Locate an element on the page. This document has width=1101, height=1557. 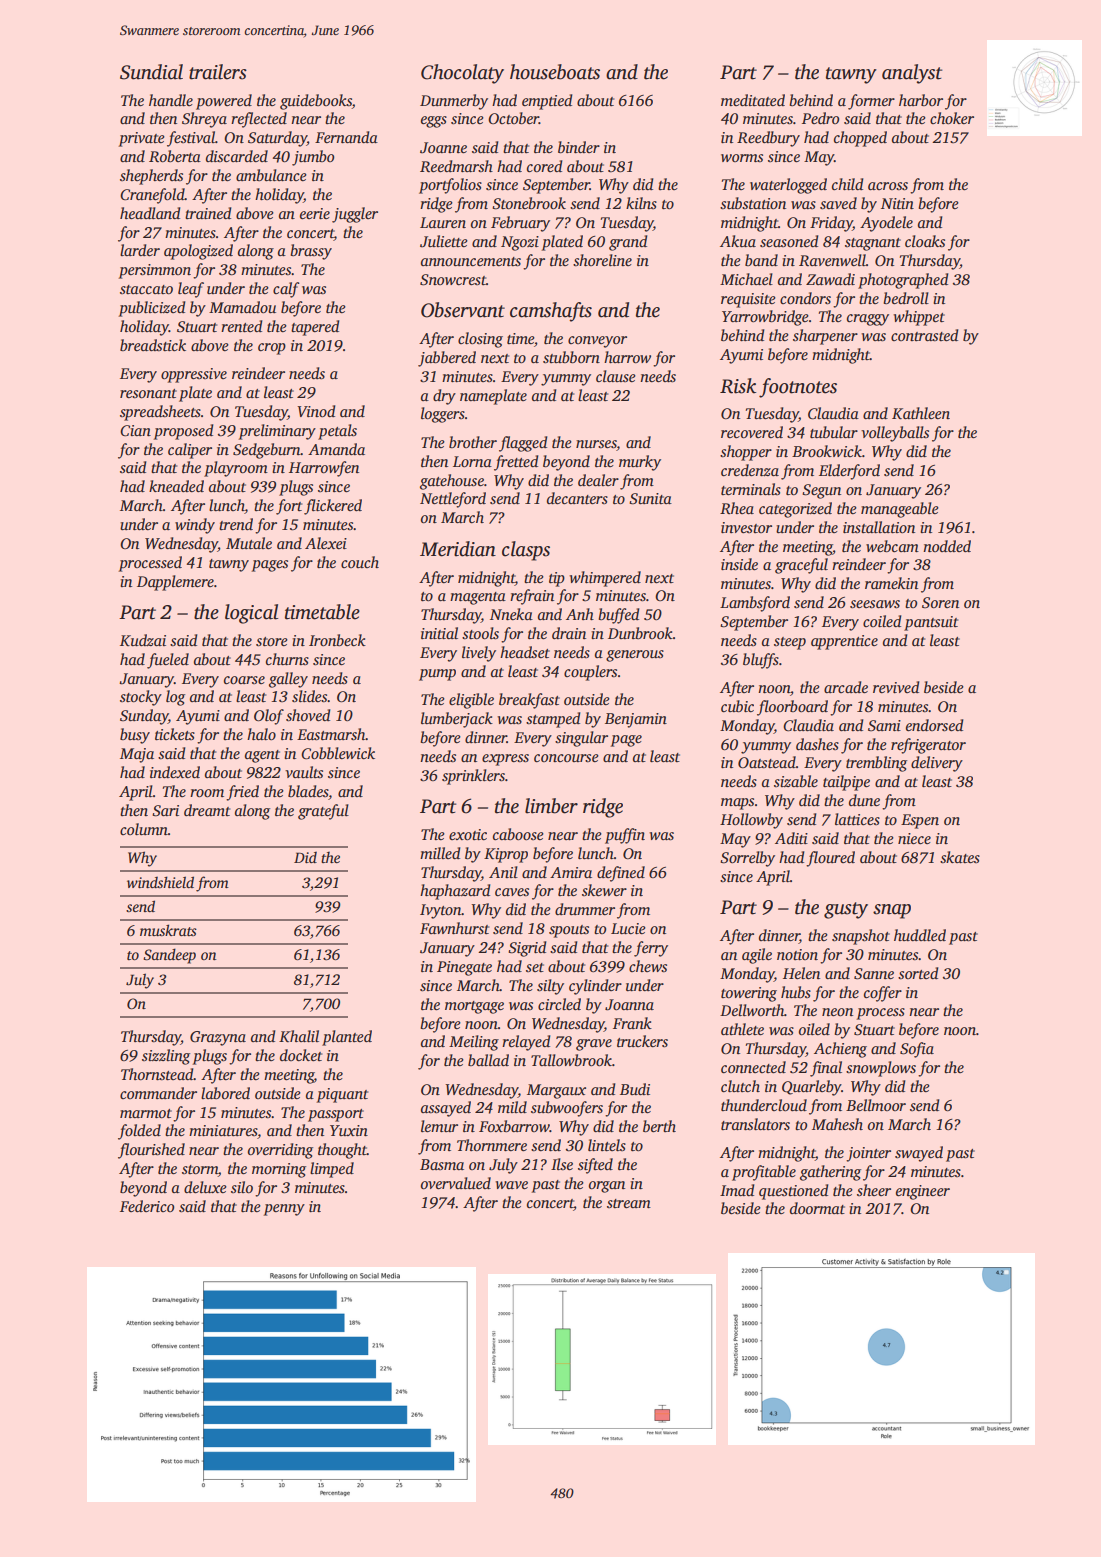
Federico is located at coordinates (147, 1206).
